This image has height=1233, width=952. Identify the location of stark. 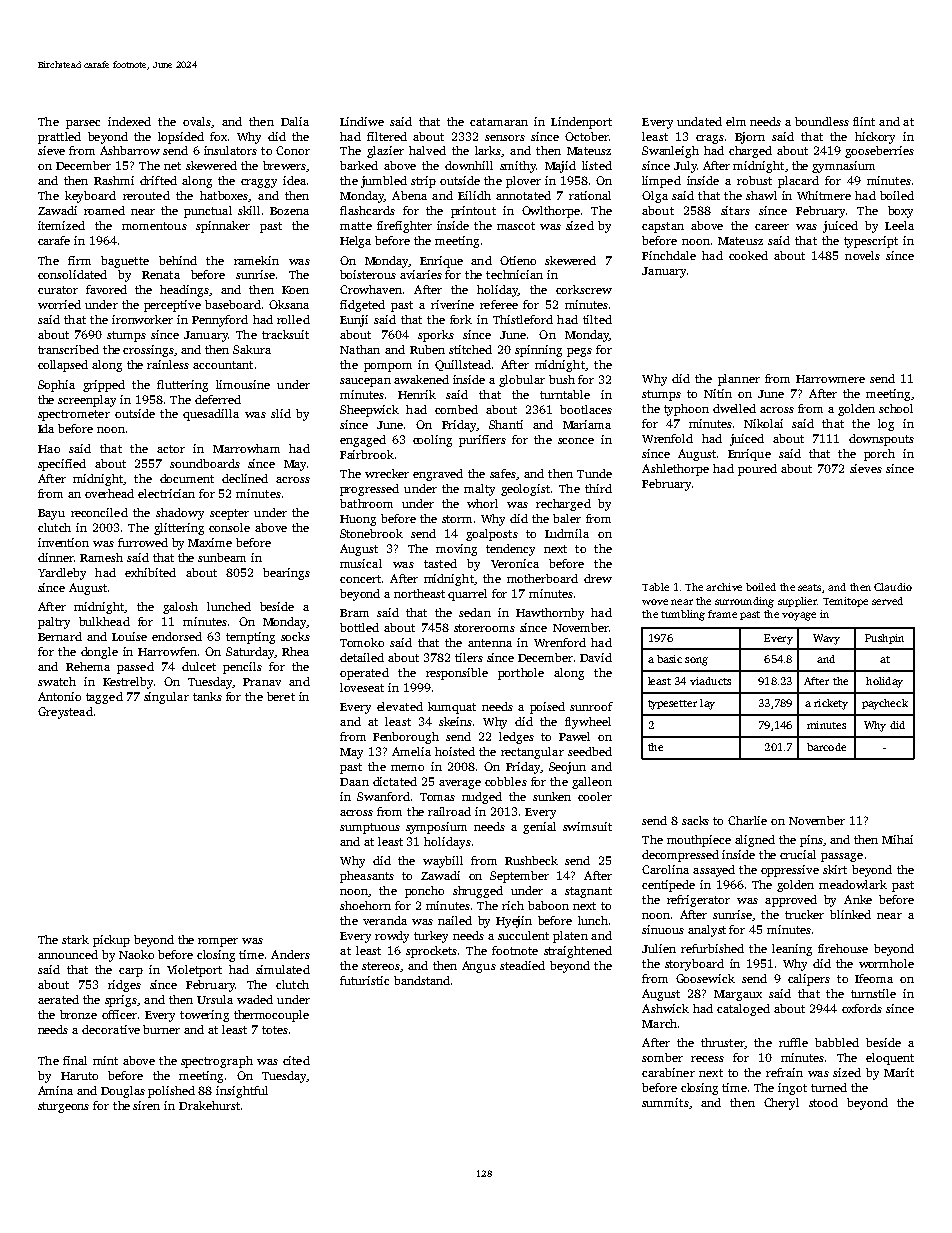
(75, 939).
